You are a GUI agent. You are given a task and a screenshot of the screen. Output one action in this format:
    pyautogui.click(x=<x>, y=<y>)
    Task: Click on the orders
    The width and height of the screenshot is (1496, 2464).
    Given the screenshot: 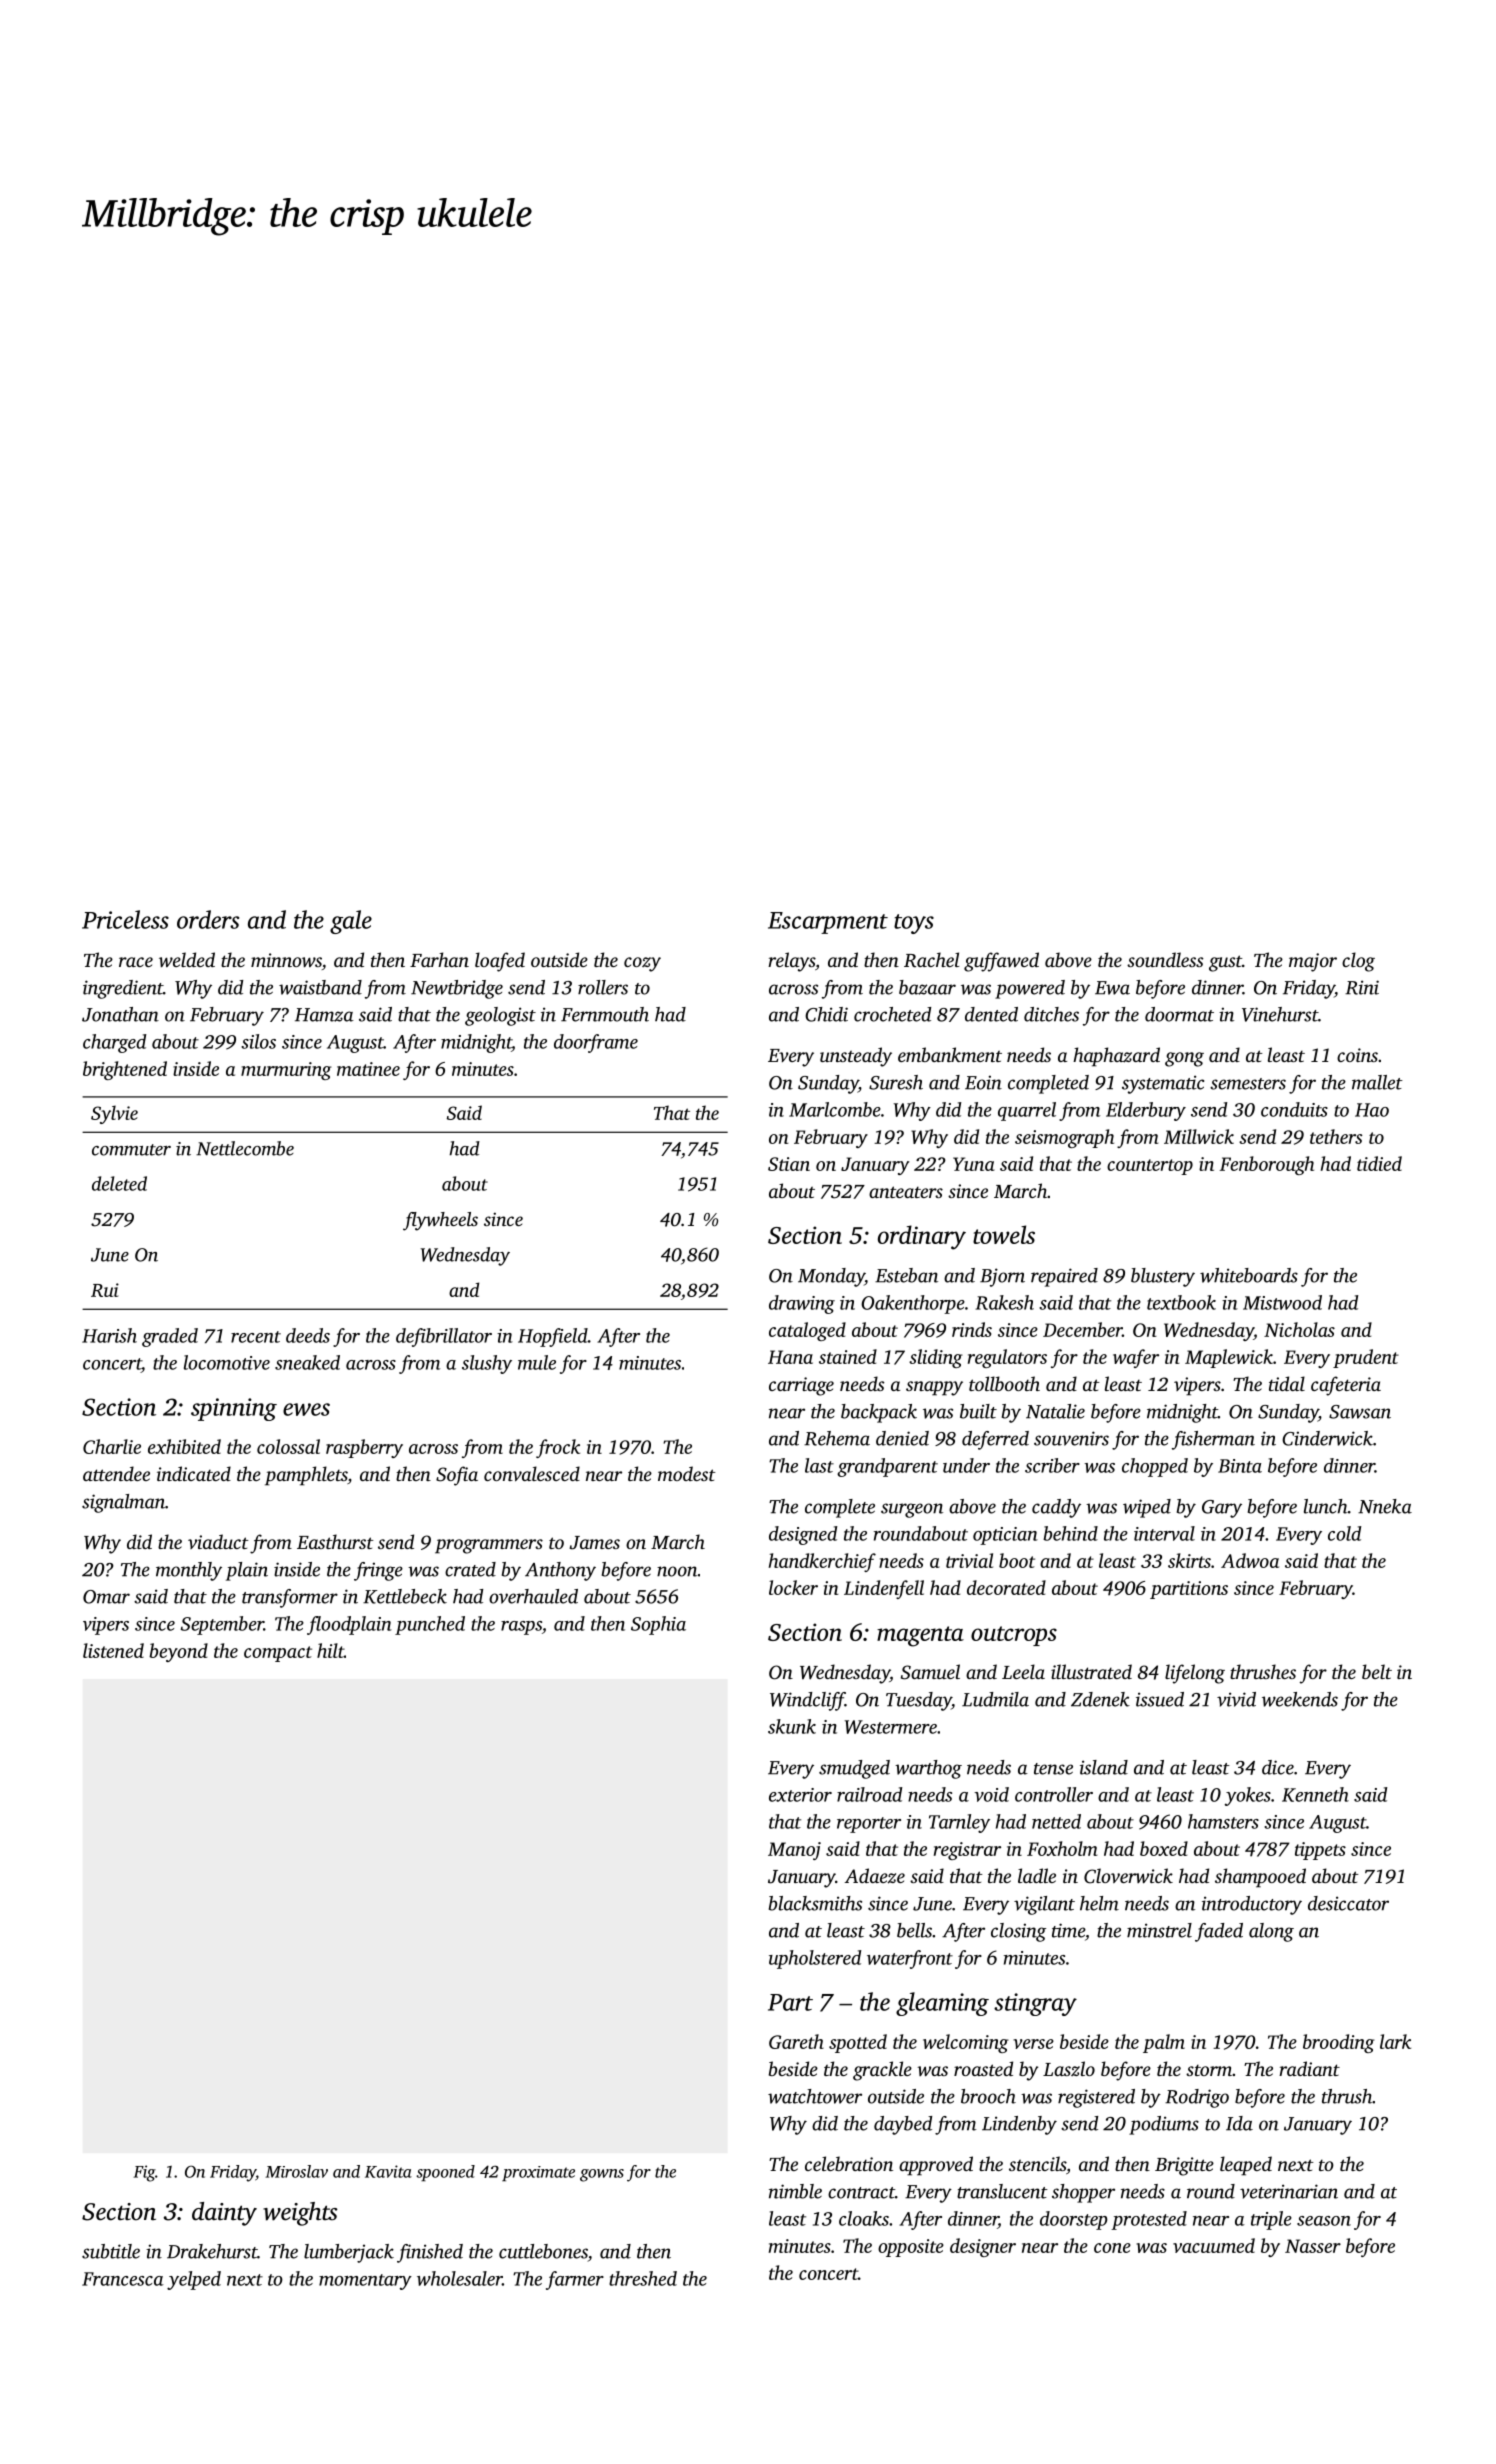 What is the action you would take?
    pyautogui.click(x=208, y=919)
